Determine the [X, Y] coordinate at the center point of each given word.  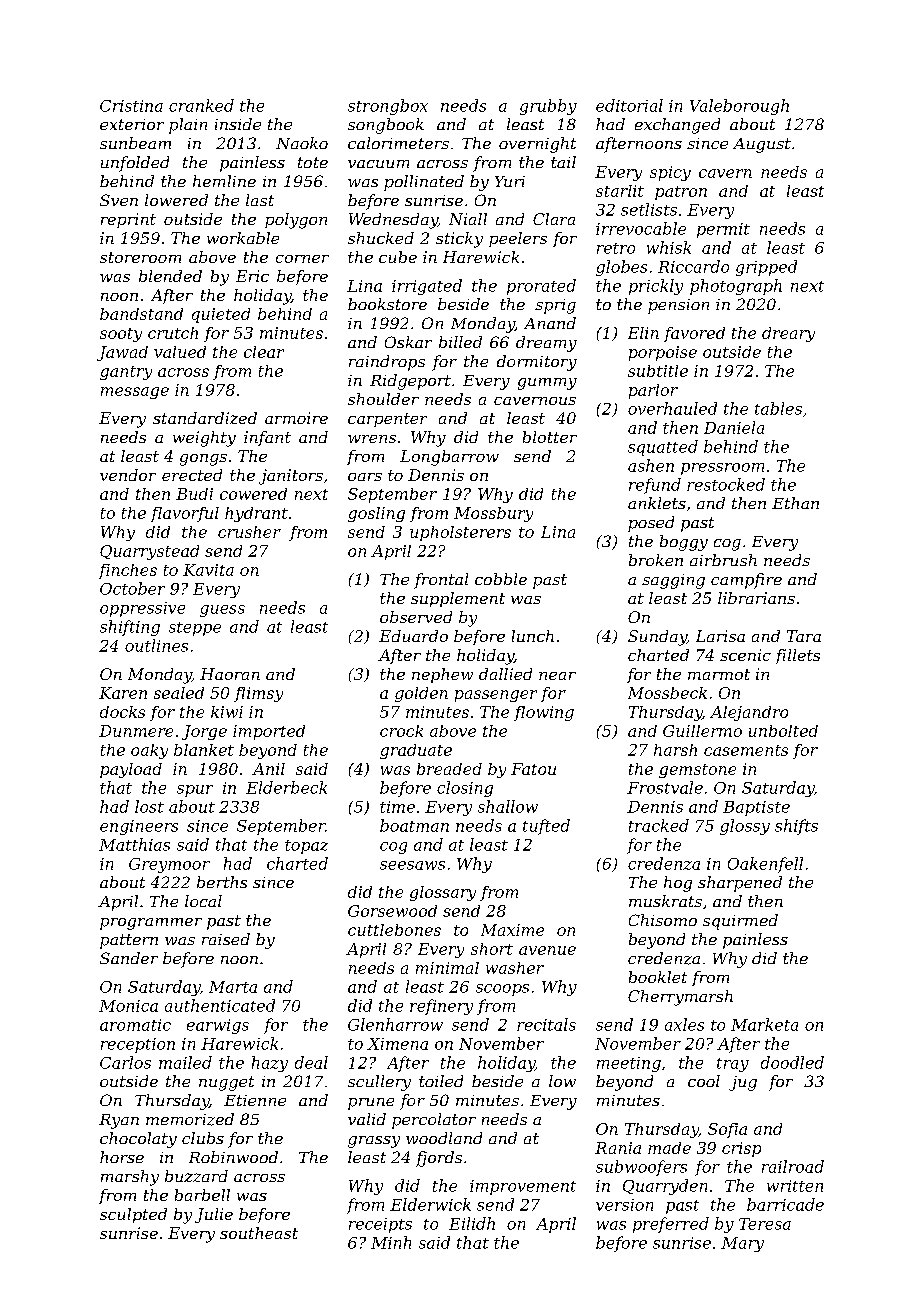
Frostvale [665, 787]
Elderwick [430, 1204]
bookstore [387, 304]
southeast [259, 1233]
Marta [233, 987]
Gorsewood [392, 911]
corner [302, 259]
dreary [788, 334]
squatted [663, 448]
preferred [671, 1225]
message [135, 393]
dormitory [537, 363]
